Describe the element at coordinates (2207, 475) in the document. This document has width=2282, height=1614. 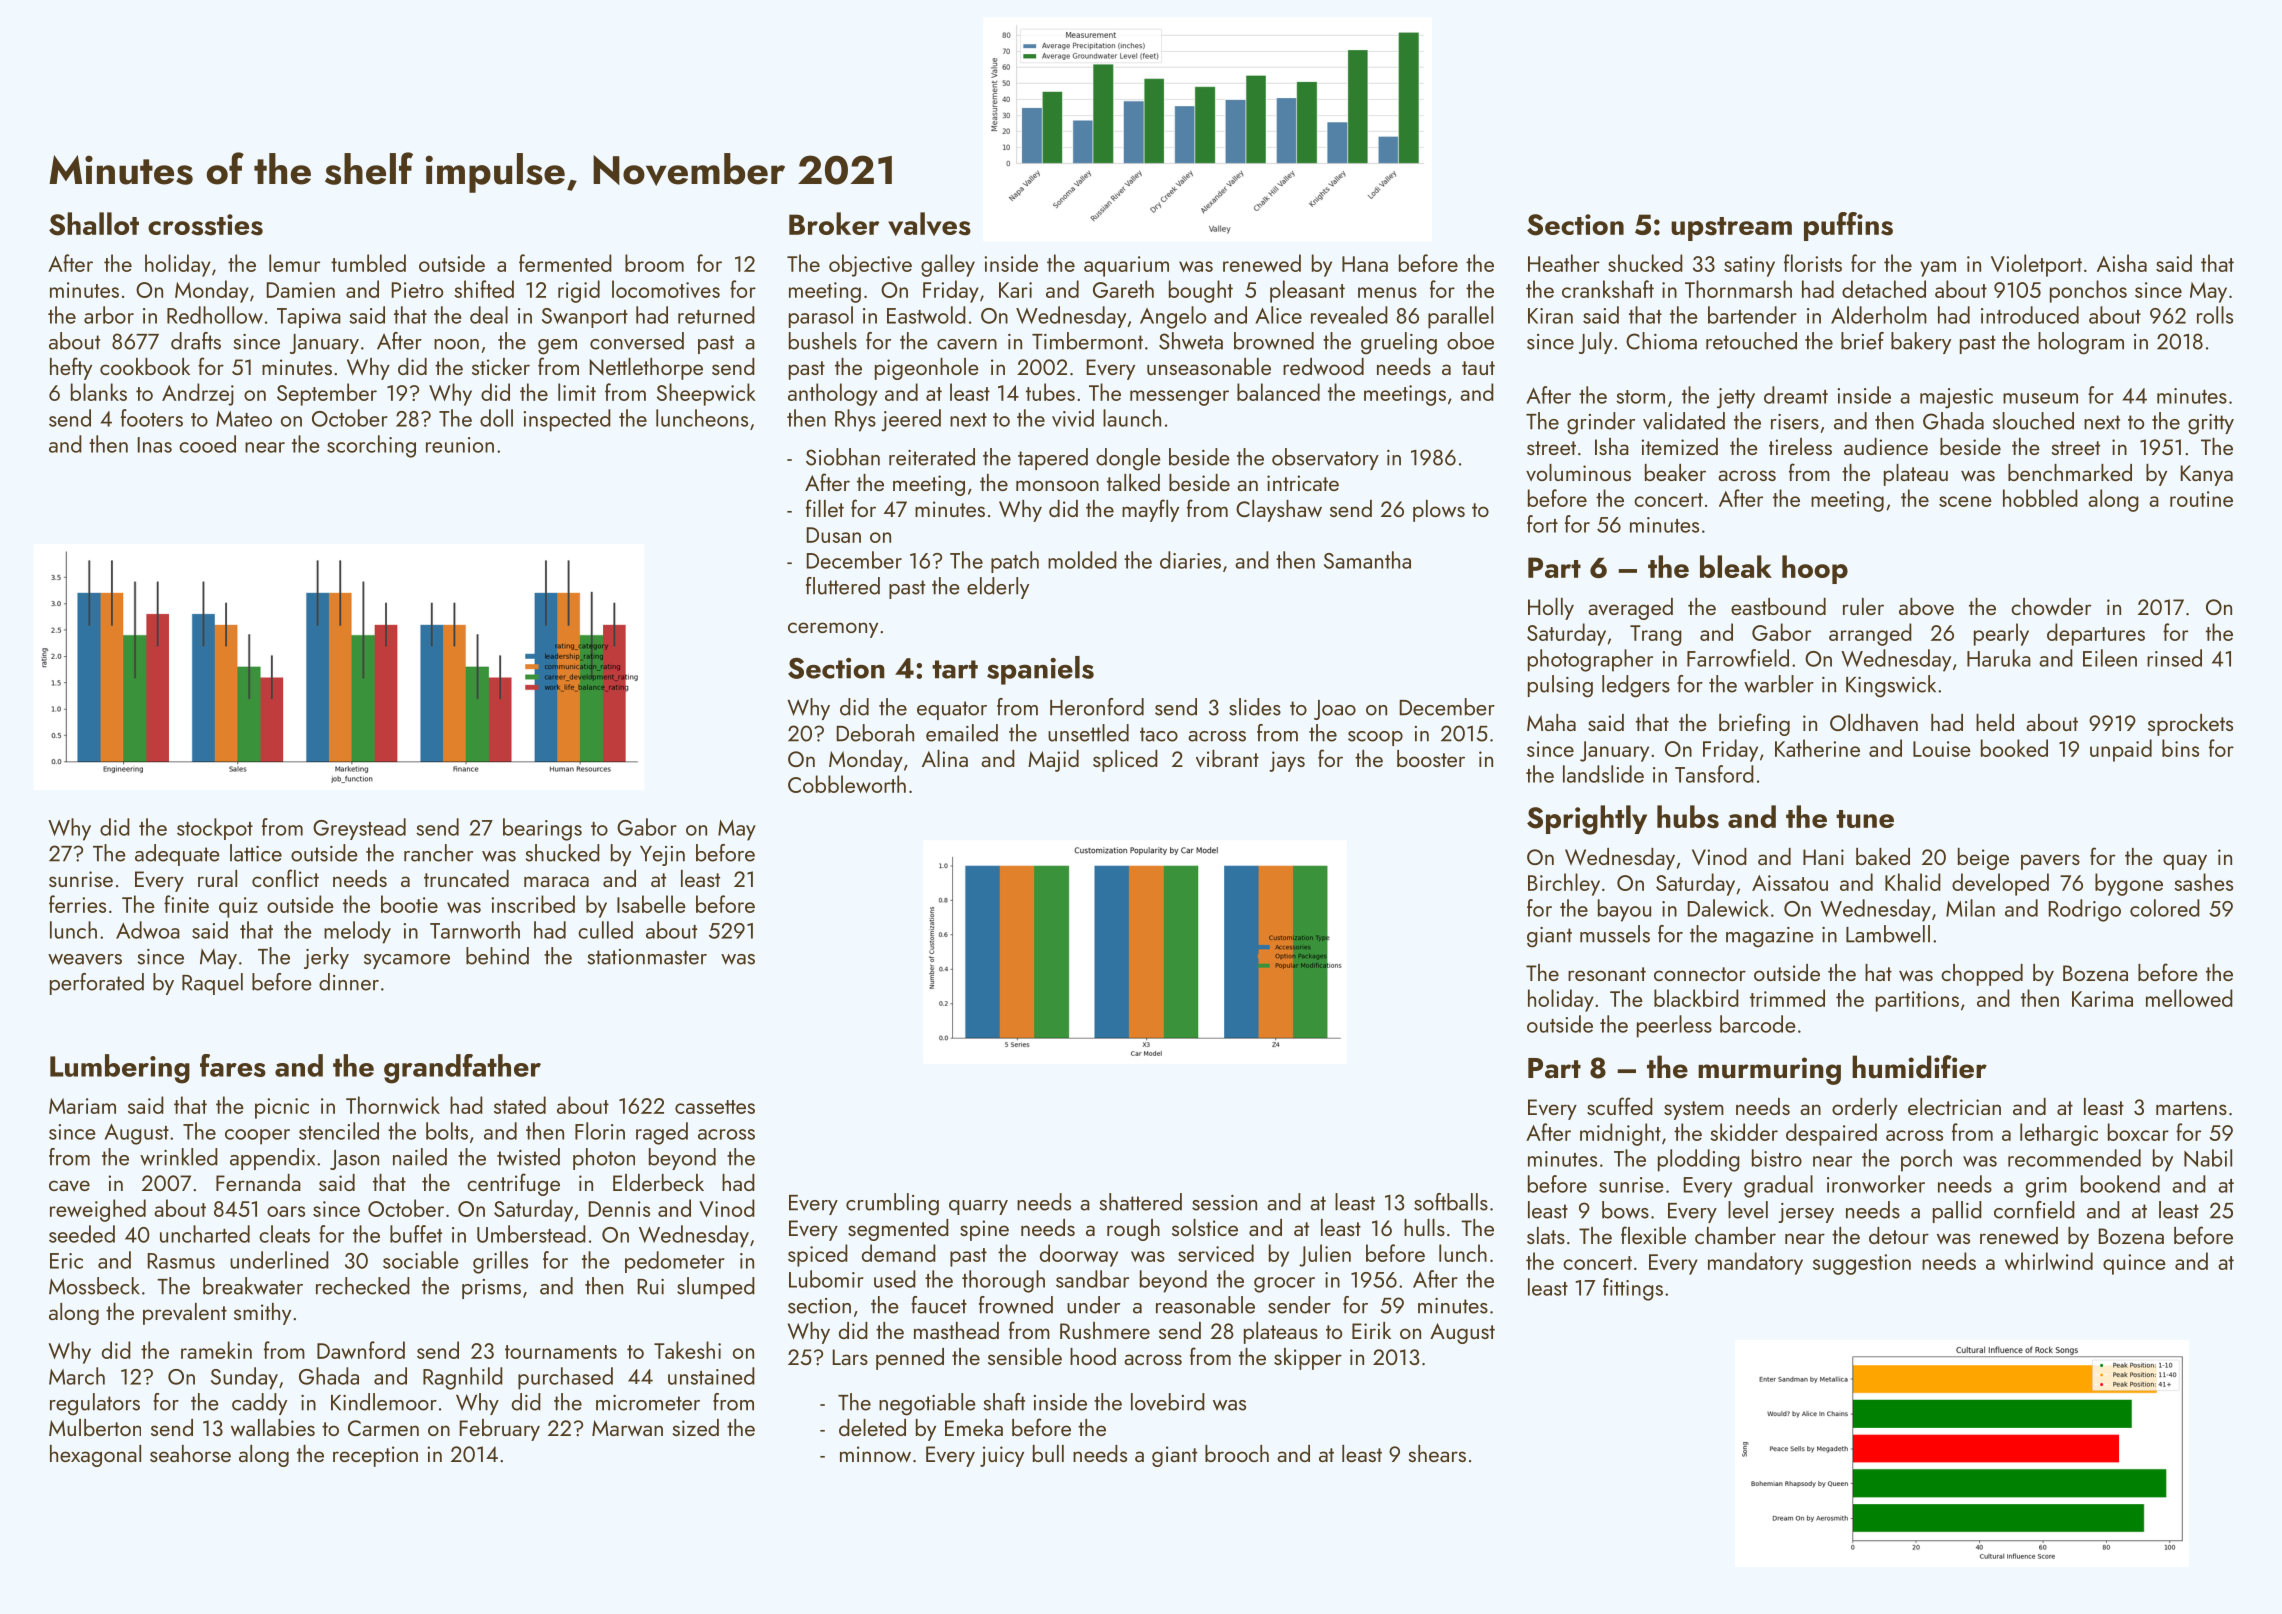
I see `Kanya` at that location.
